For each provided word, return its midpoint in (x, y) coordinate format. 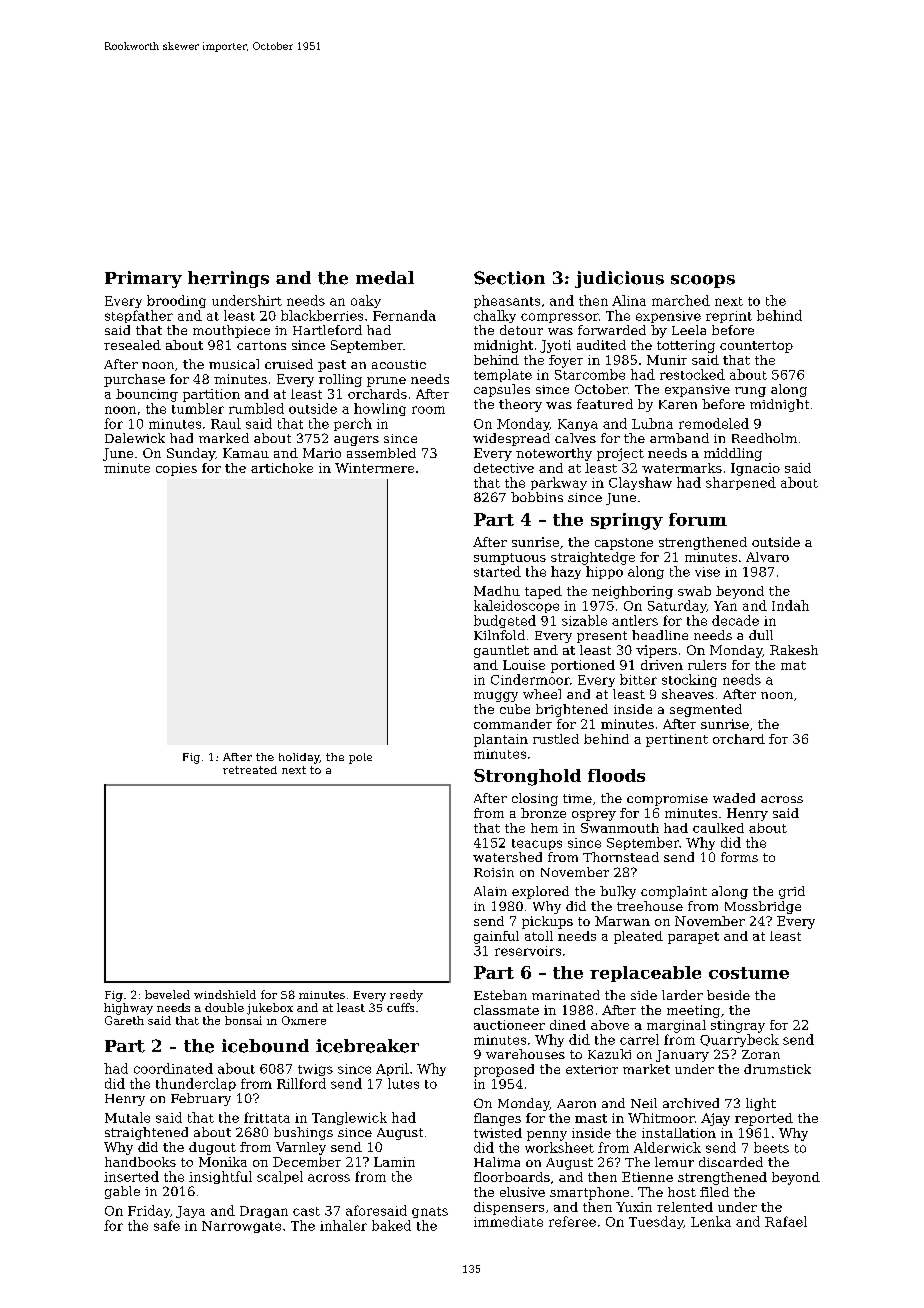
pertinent (677, 740)
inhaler (343, 1225)
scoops (703, 281)
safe (167, 1225)
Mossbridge (763, 907)
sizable (584, 620)
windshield (225, 994)
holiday (299, 758)
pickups (547, 922)
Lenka (711, 1221)
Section (509, 278)
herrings (228, 279)
